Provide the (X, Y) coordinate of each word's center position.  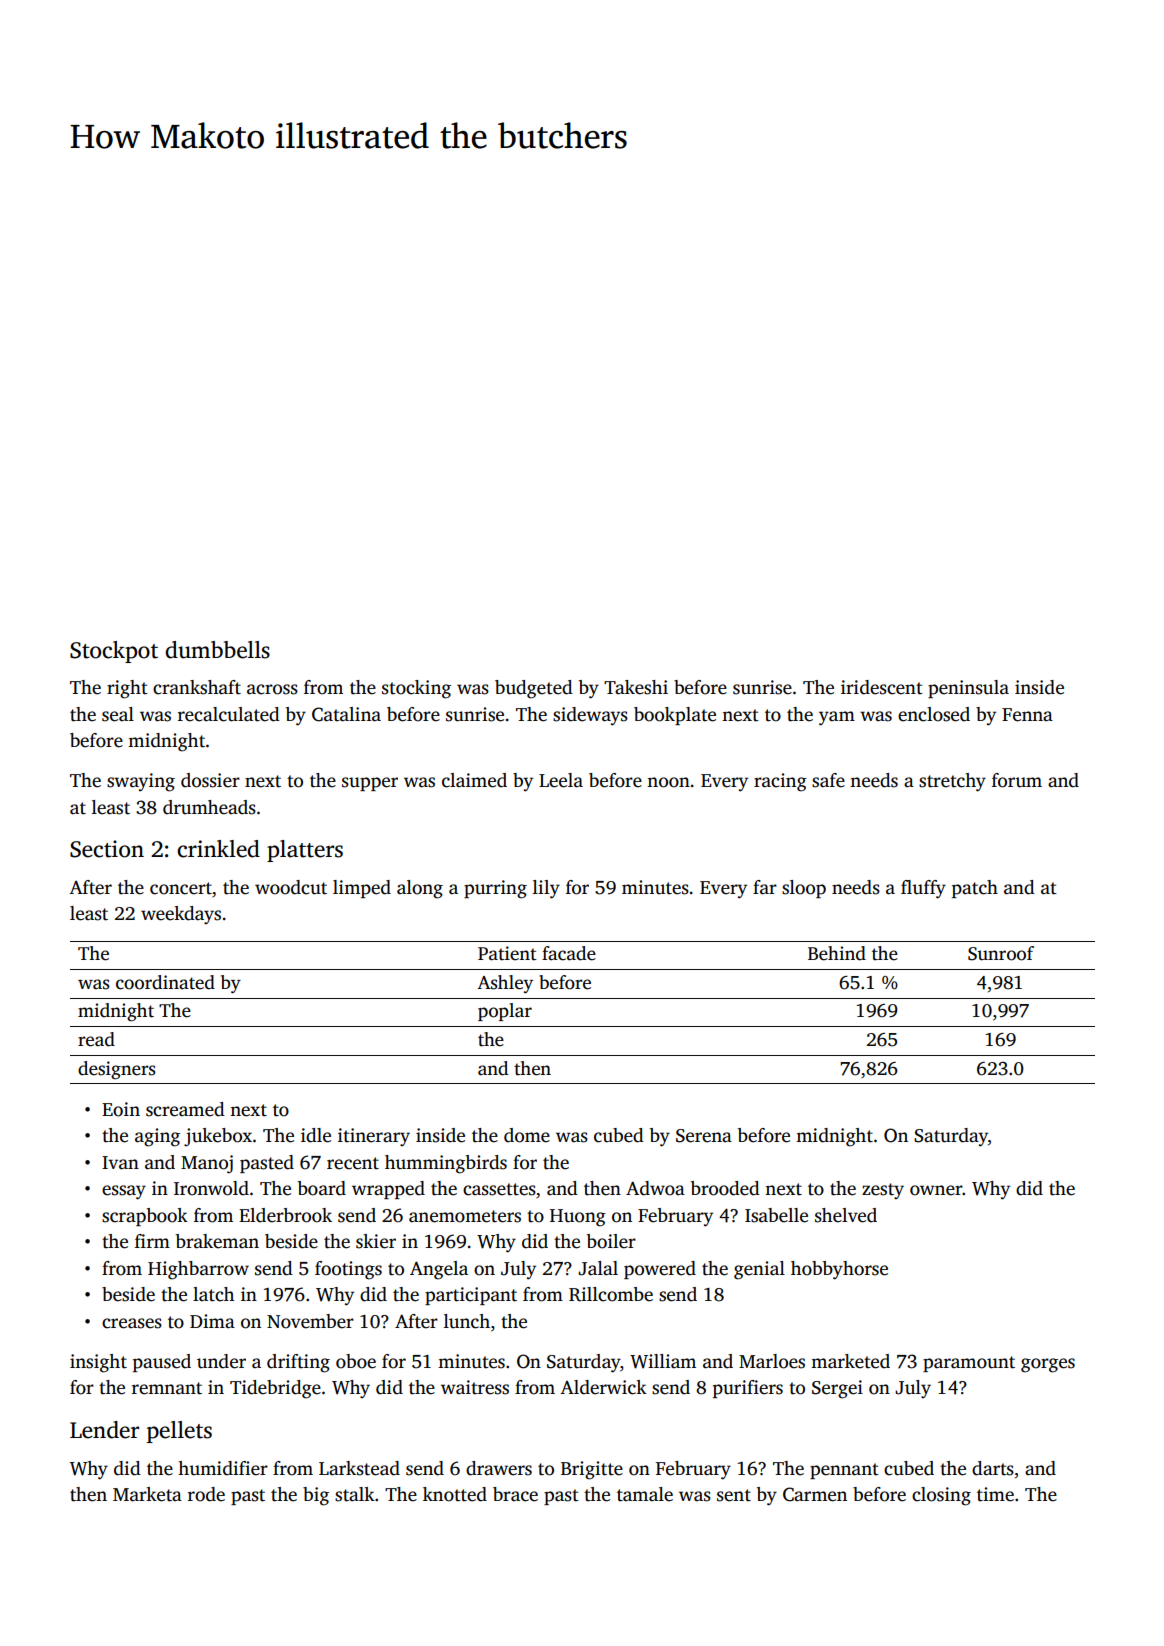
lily (546, 889)
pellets (179, 1432)
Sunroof (1001, 953)
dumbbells (217, 650)
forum (1017, 780)
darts (993, 1468)
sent (734, 1495)
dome (527, 1135)
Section (107, 849)
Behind (837, 953)
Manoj (207, 1164)
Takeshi (636, 687)
